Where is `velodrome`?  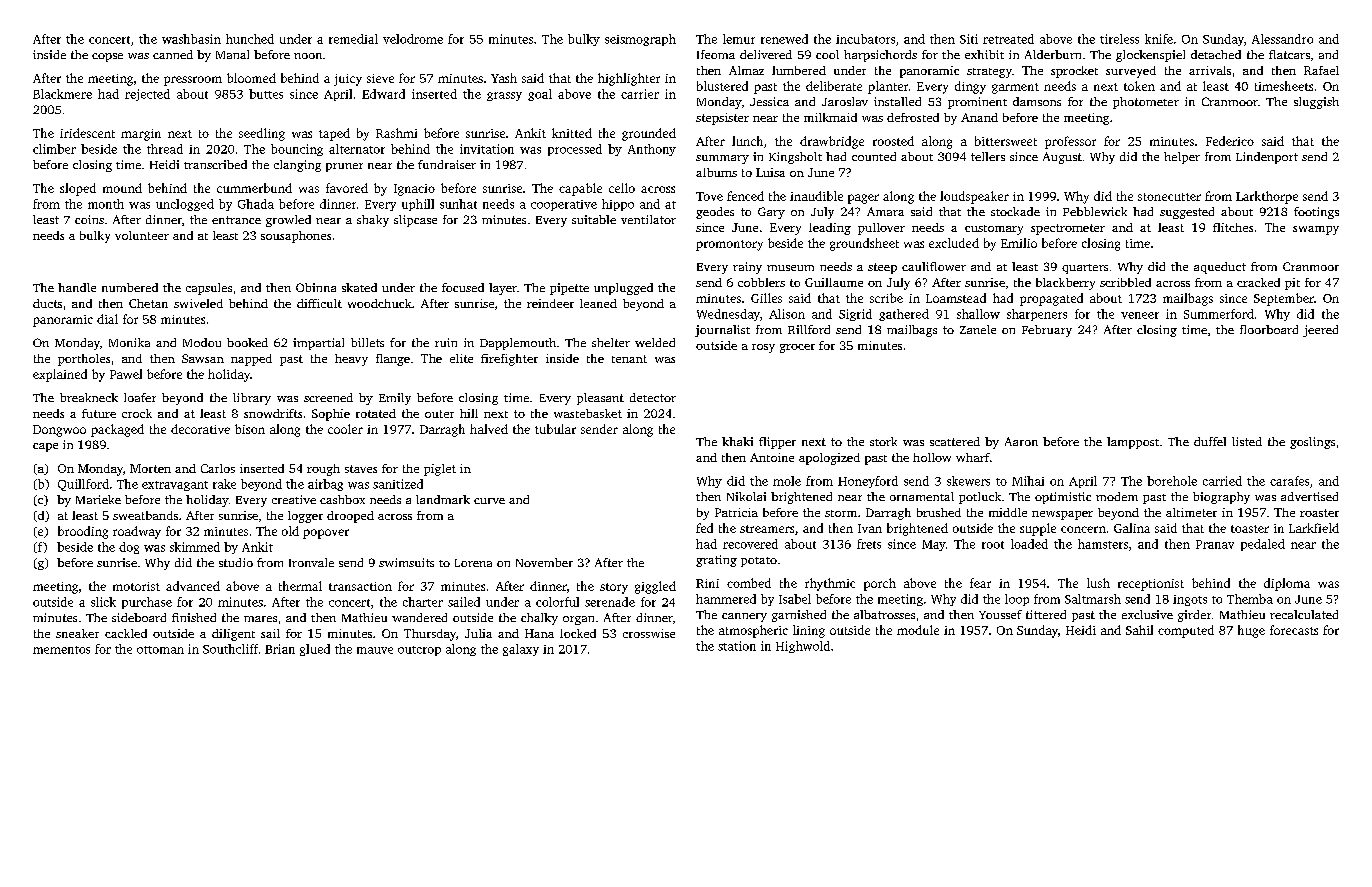 velodrome is located at coordinates (413, 39).
